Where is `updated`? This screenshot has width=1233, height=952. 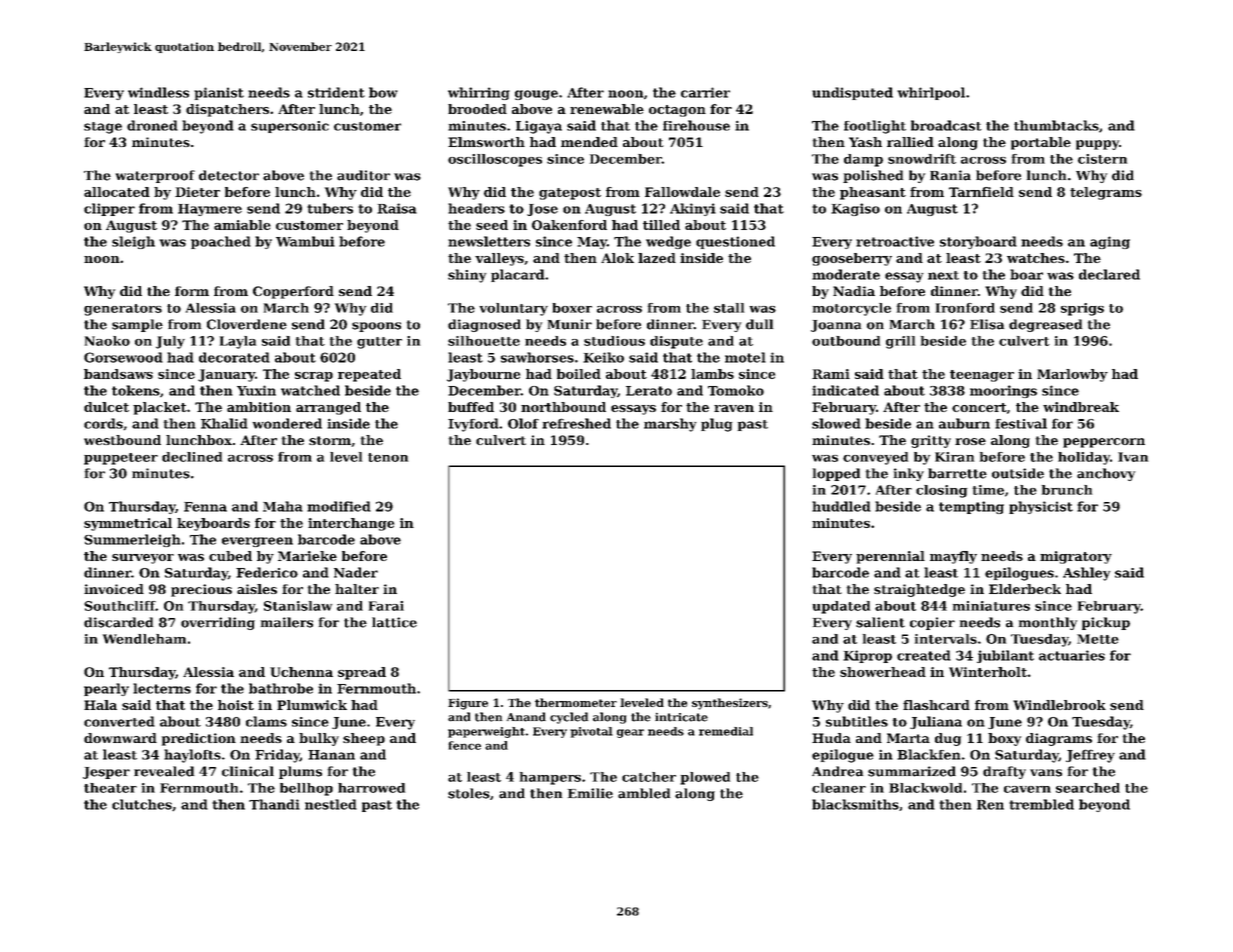 updated is located at coordinates (841, 607).
